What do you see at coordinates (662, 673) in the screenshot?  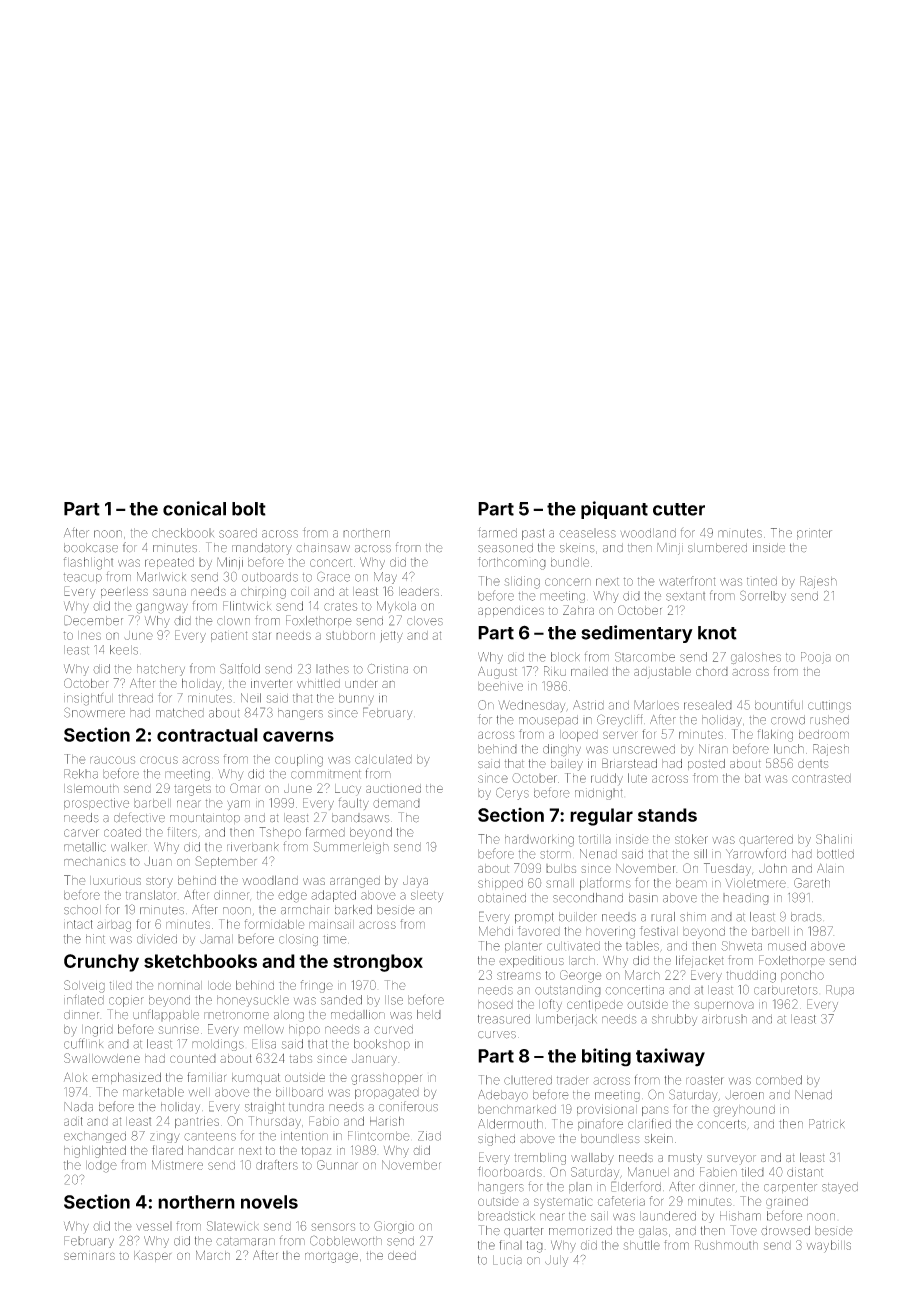 I see `adjustable` at bounding box center [662, 673].
